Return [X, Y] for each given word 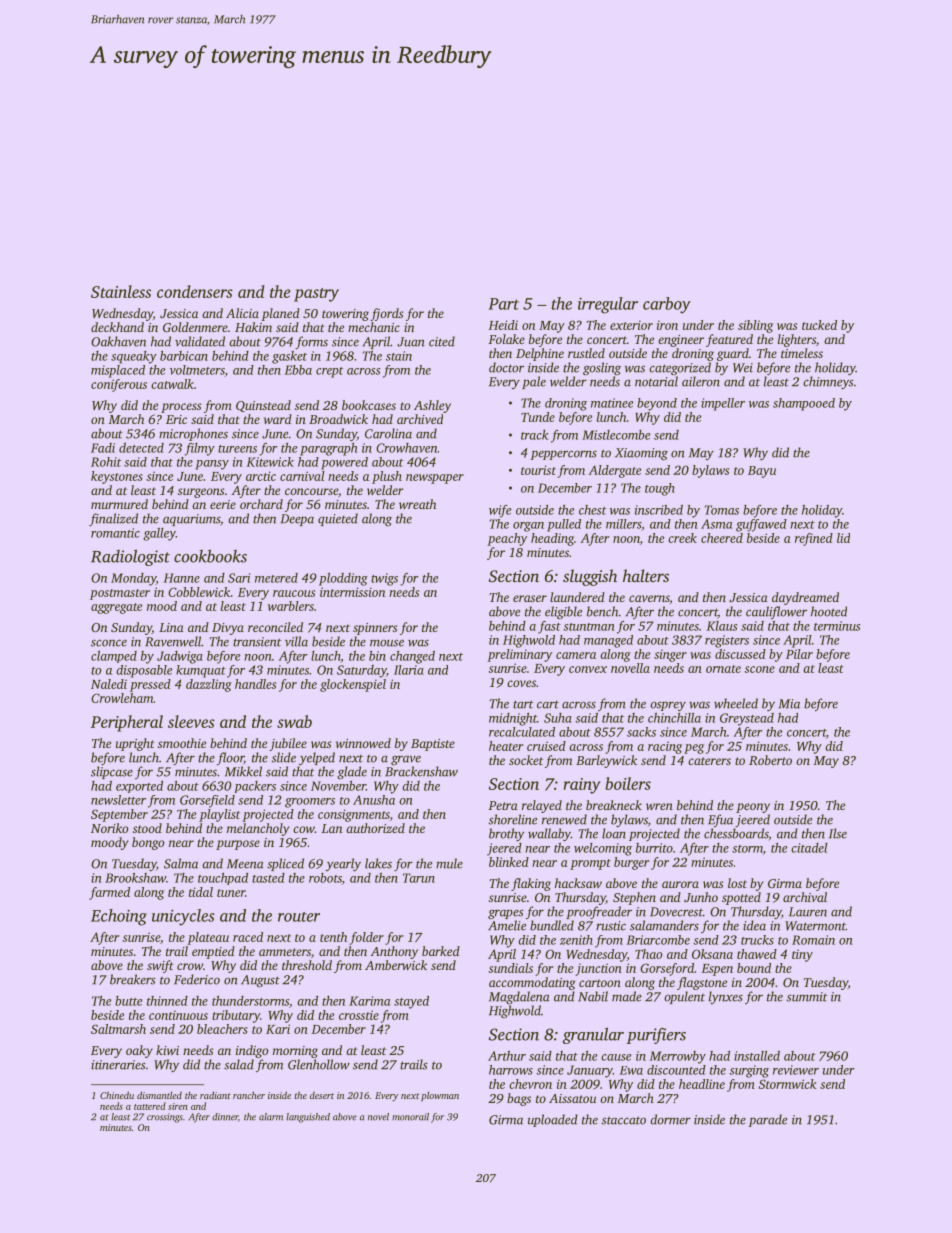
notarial [656, 381]
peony [753, 808]
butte [128, 1001]
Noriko [109, 828]
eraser [530, 598]
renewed [564, 819]
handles [255, 684]
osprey [668, 706]
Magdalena [519, 997]
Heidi [503, 325]
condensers [195, 291]
